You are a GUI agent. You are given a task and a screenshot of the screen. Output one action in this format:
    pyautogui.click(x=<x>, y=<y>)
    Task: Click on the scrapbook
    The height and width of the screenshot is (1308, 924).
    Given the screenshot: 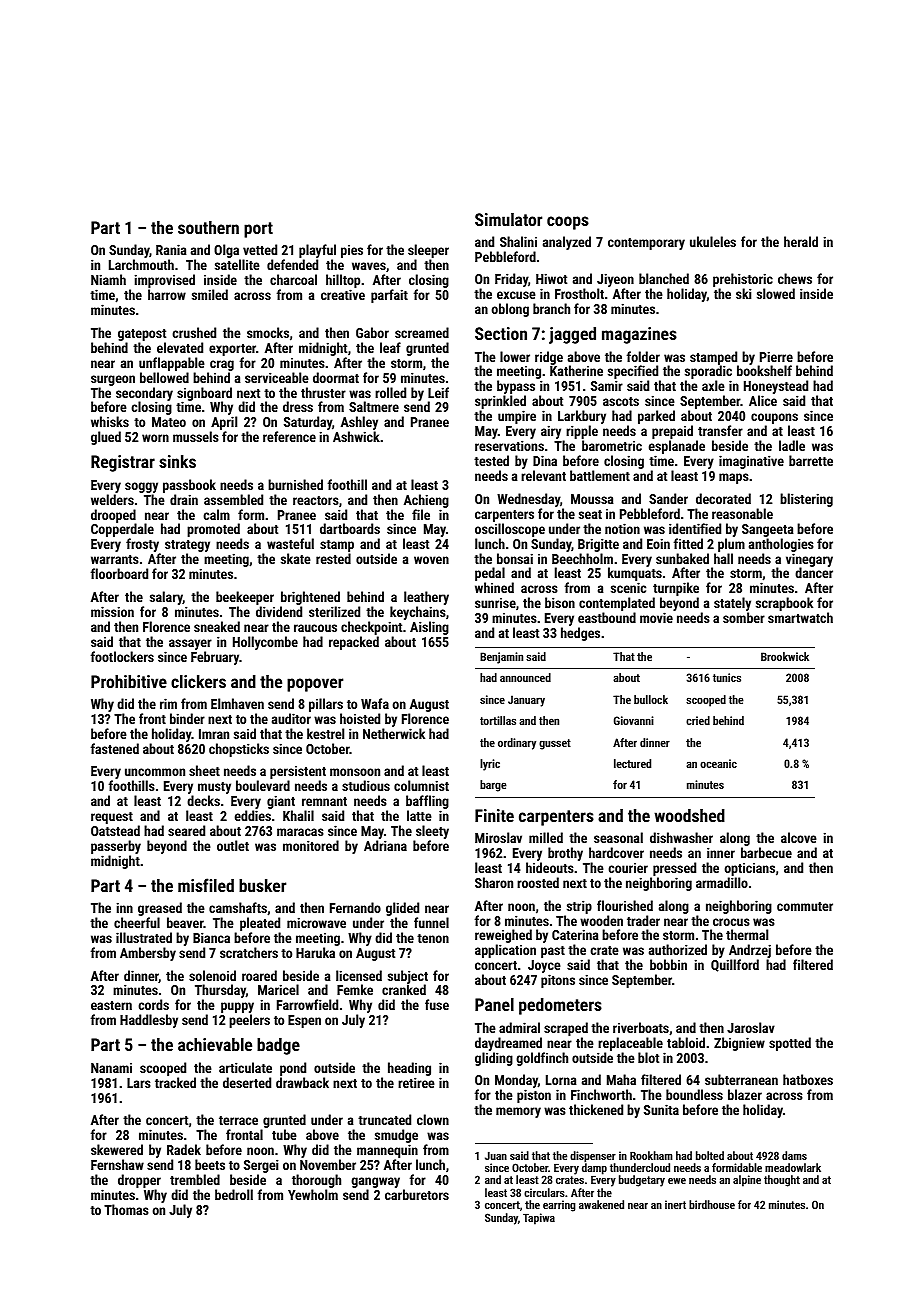 What is the action you would take?
    pyautogui.click(x=784, y=604)
